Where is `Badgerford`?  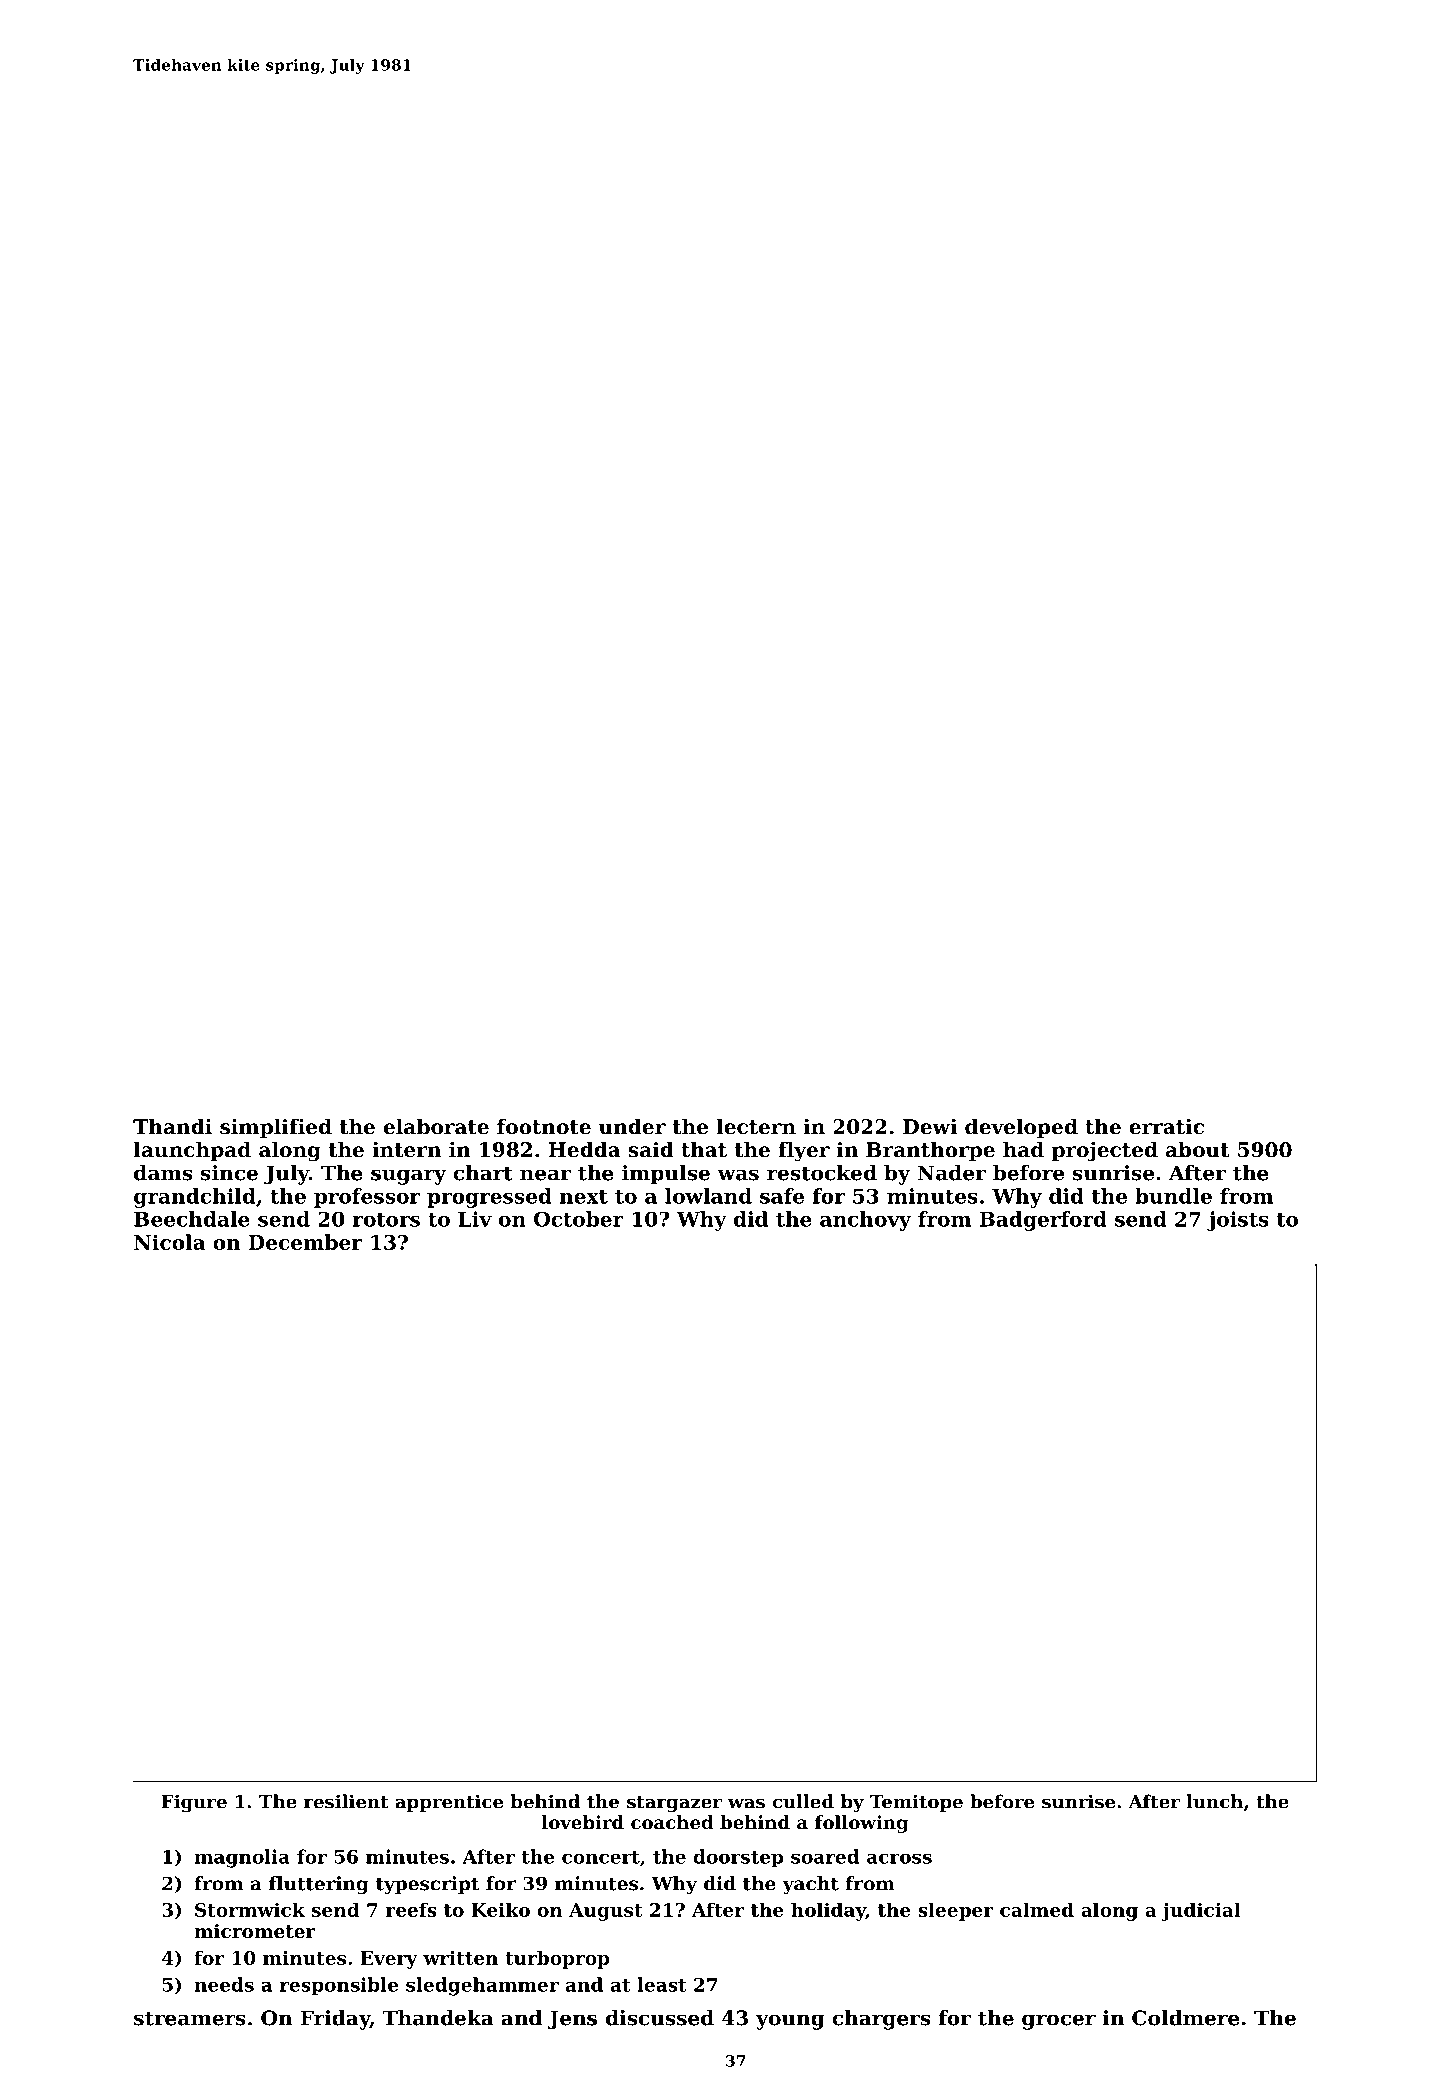
Badgerford is located at coordinates (1043, 1221).
